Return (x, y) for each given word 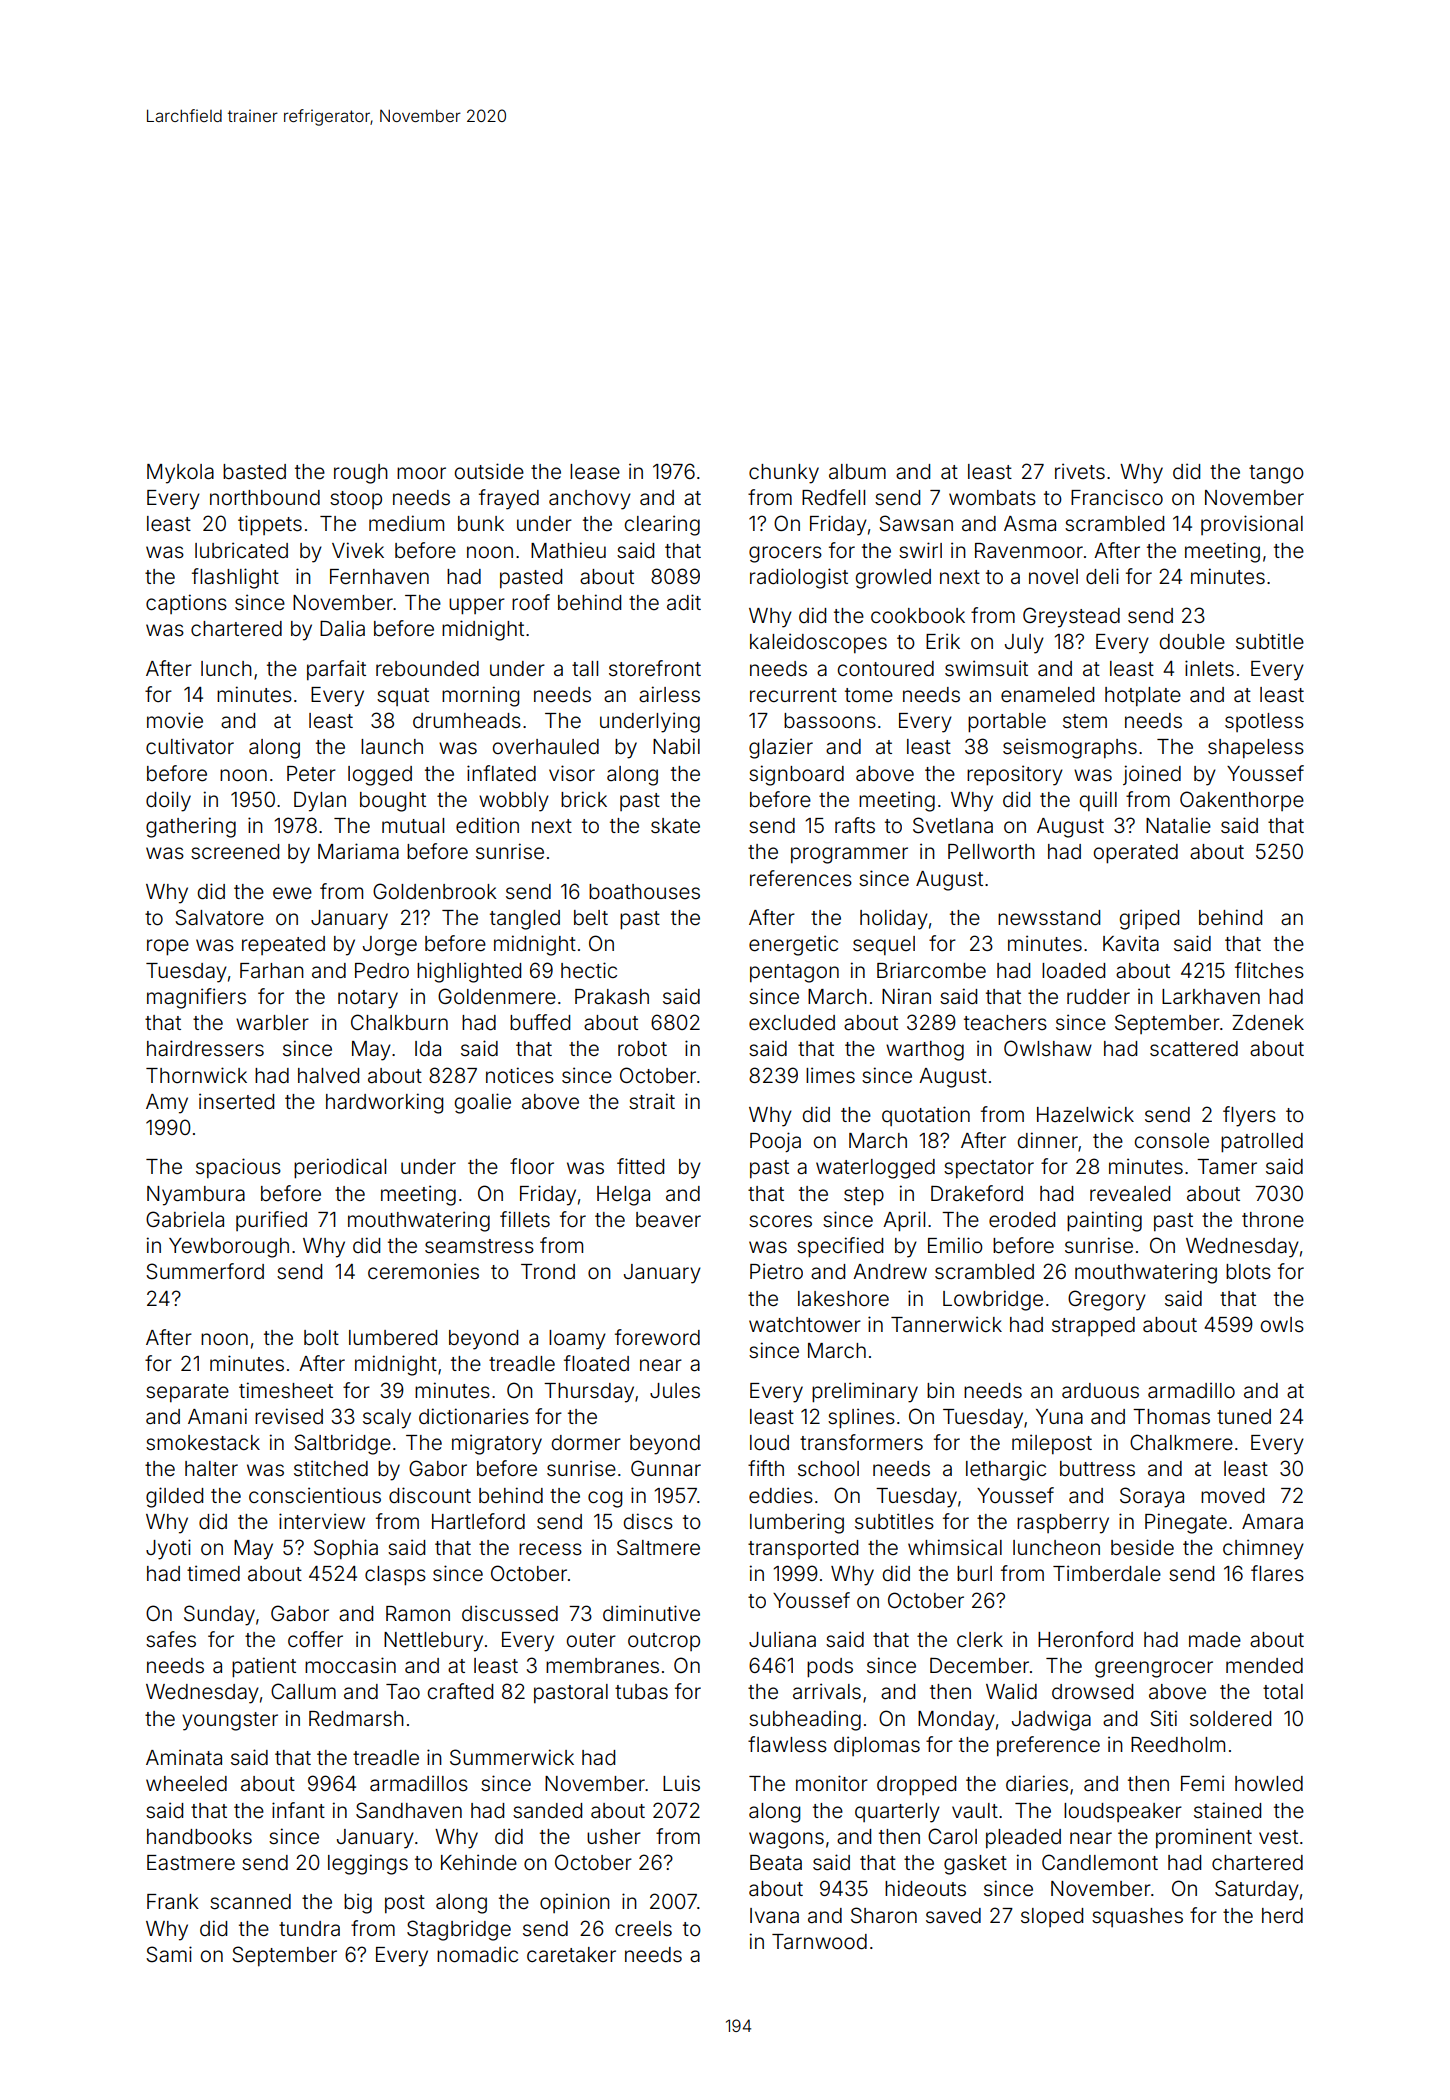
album (857, 471)
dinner (1047, 1140)
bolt (321, 1338)
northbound (265, 497)
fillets (525, 1219)
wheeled (186, 1783)
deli (1102, 576)
